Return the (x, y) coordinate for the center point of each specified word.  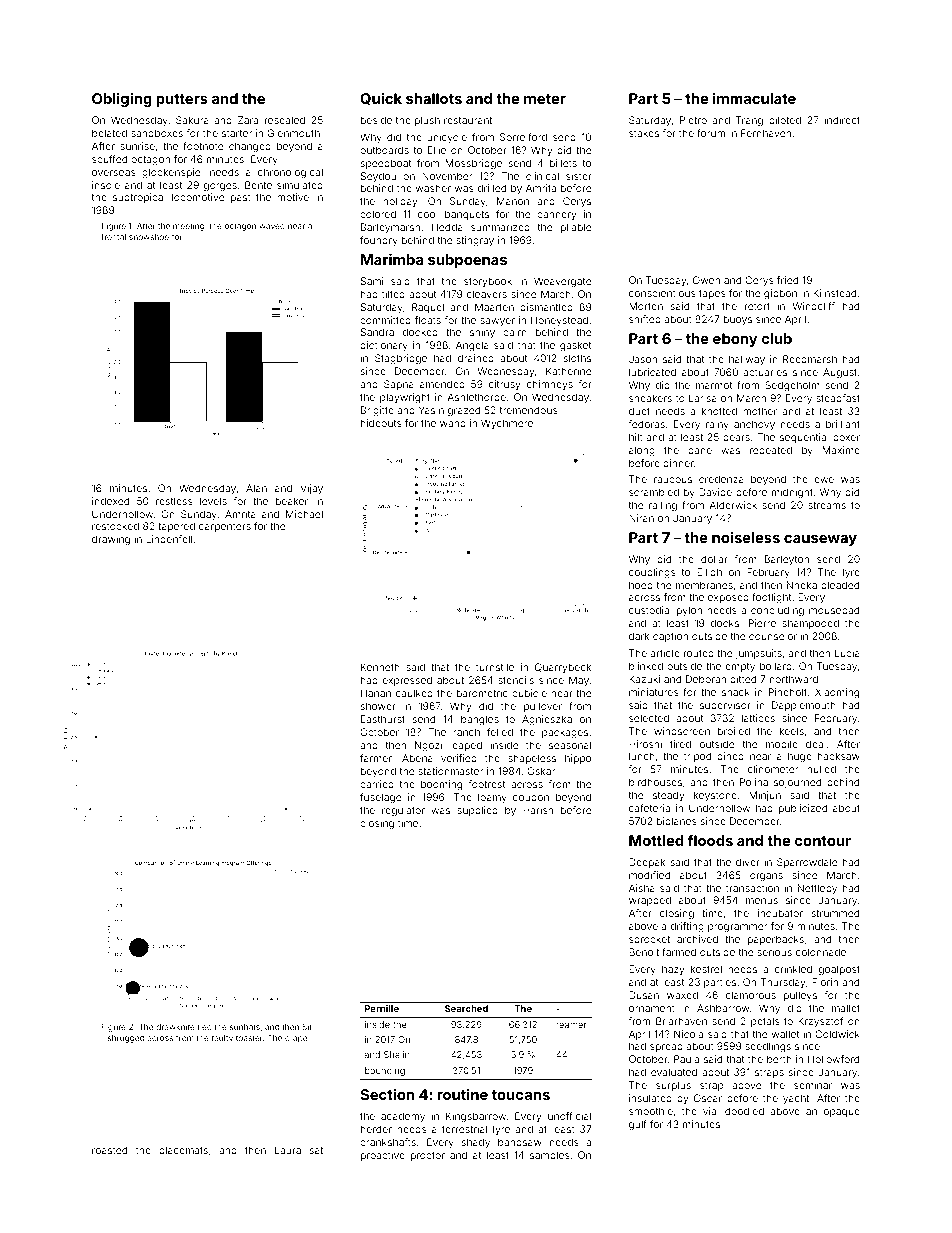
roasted (109, 1150)
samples (550, 1156)
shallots (434, 98)
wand (453, 423)
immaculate (754, 98)
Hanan (376, 693)
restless (174, 501)
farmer (376, 758)
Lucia (847, 653)
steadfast (838, 398)
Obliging (122, 99)
